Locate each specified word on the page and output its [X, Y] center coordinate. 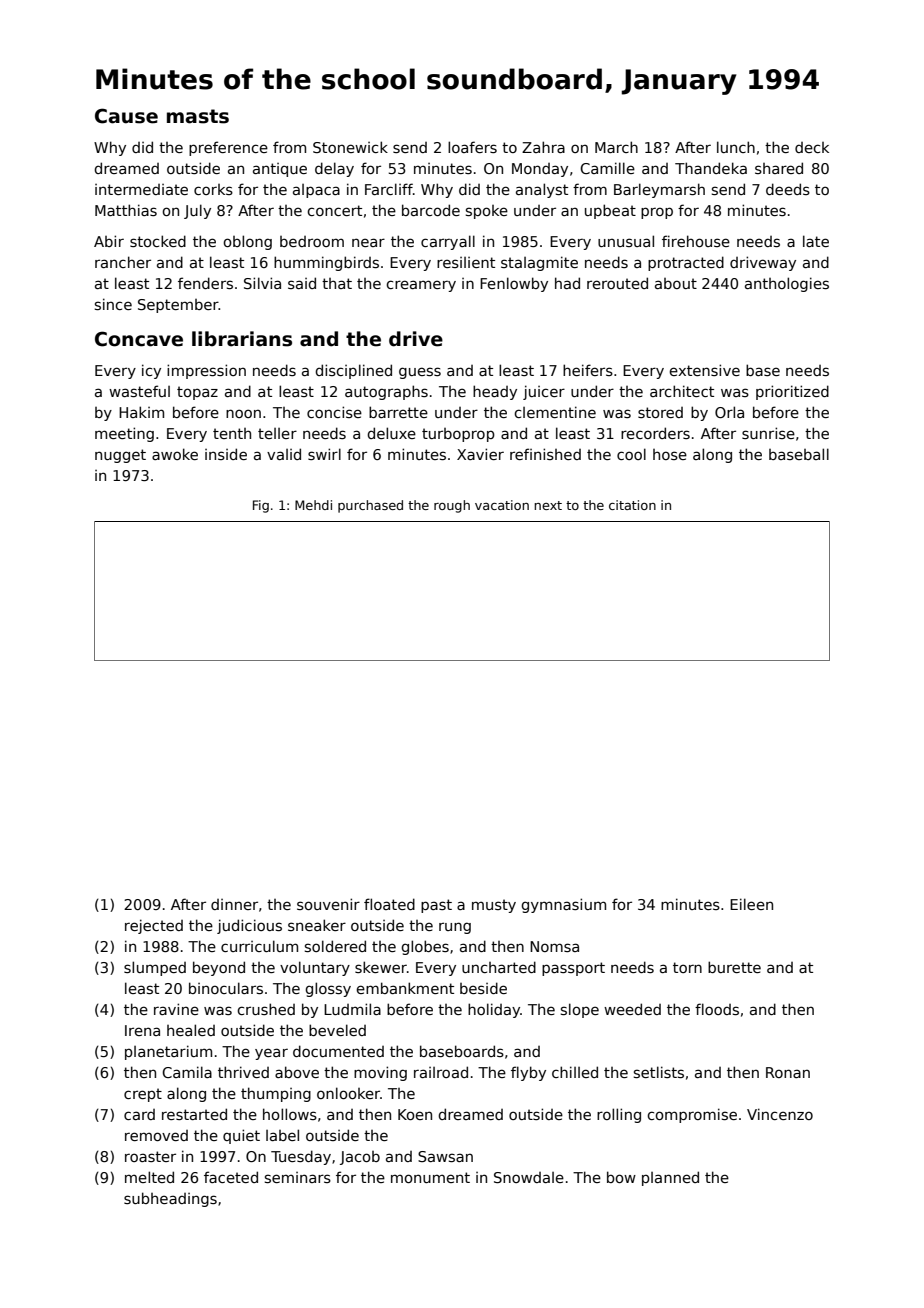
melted [149, 1177]
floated [389, 904]
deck [812, 147]
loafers [472, 147]
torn [687, 967]
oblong [247, 242]
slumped [155, 968]
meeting [124, 434]
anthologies [787, 284]
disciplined [353, 371]
